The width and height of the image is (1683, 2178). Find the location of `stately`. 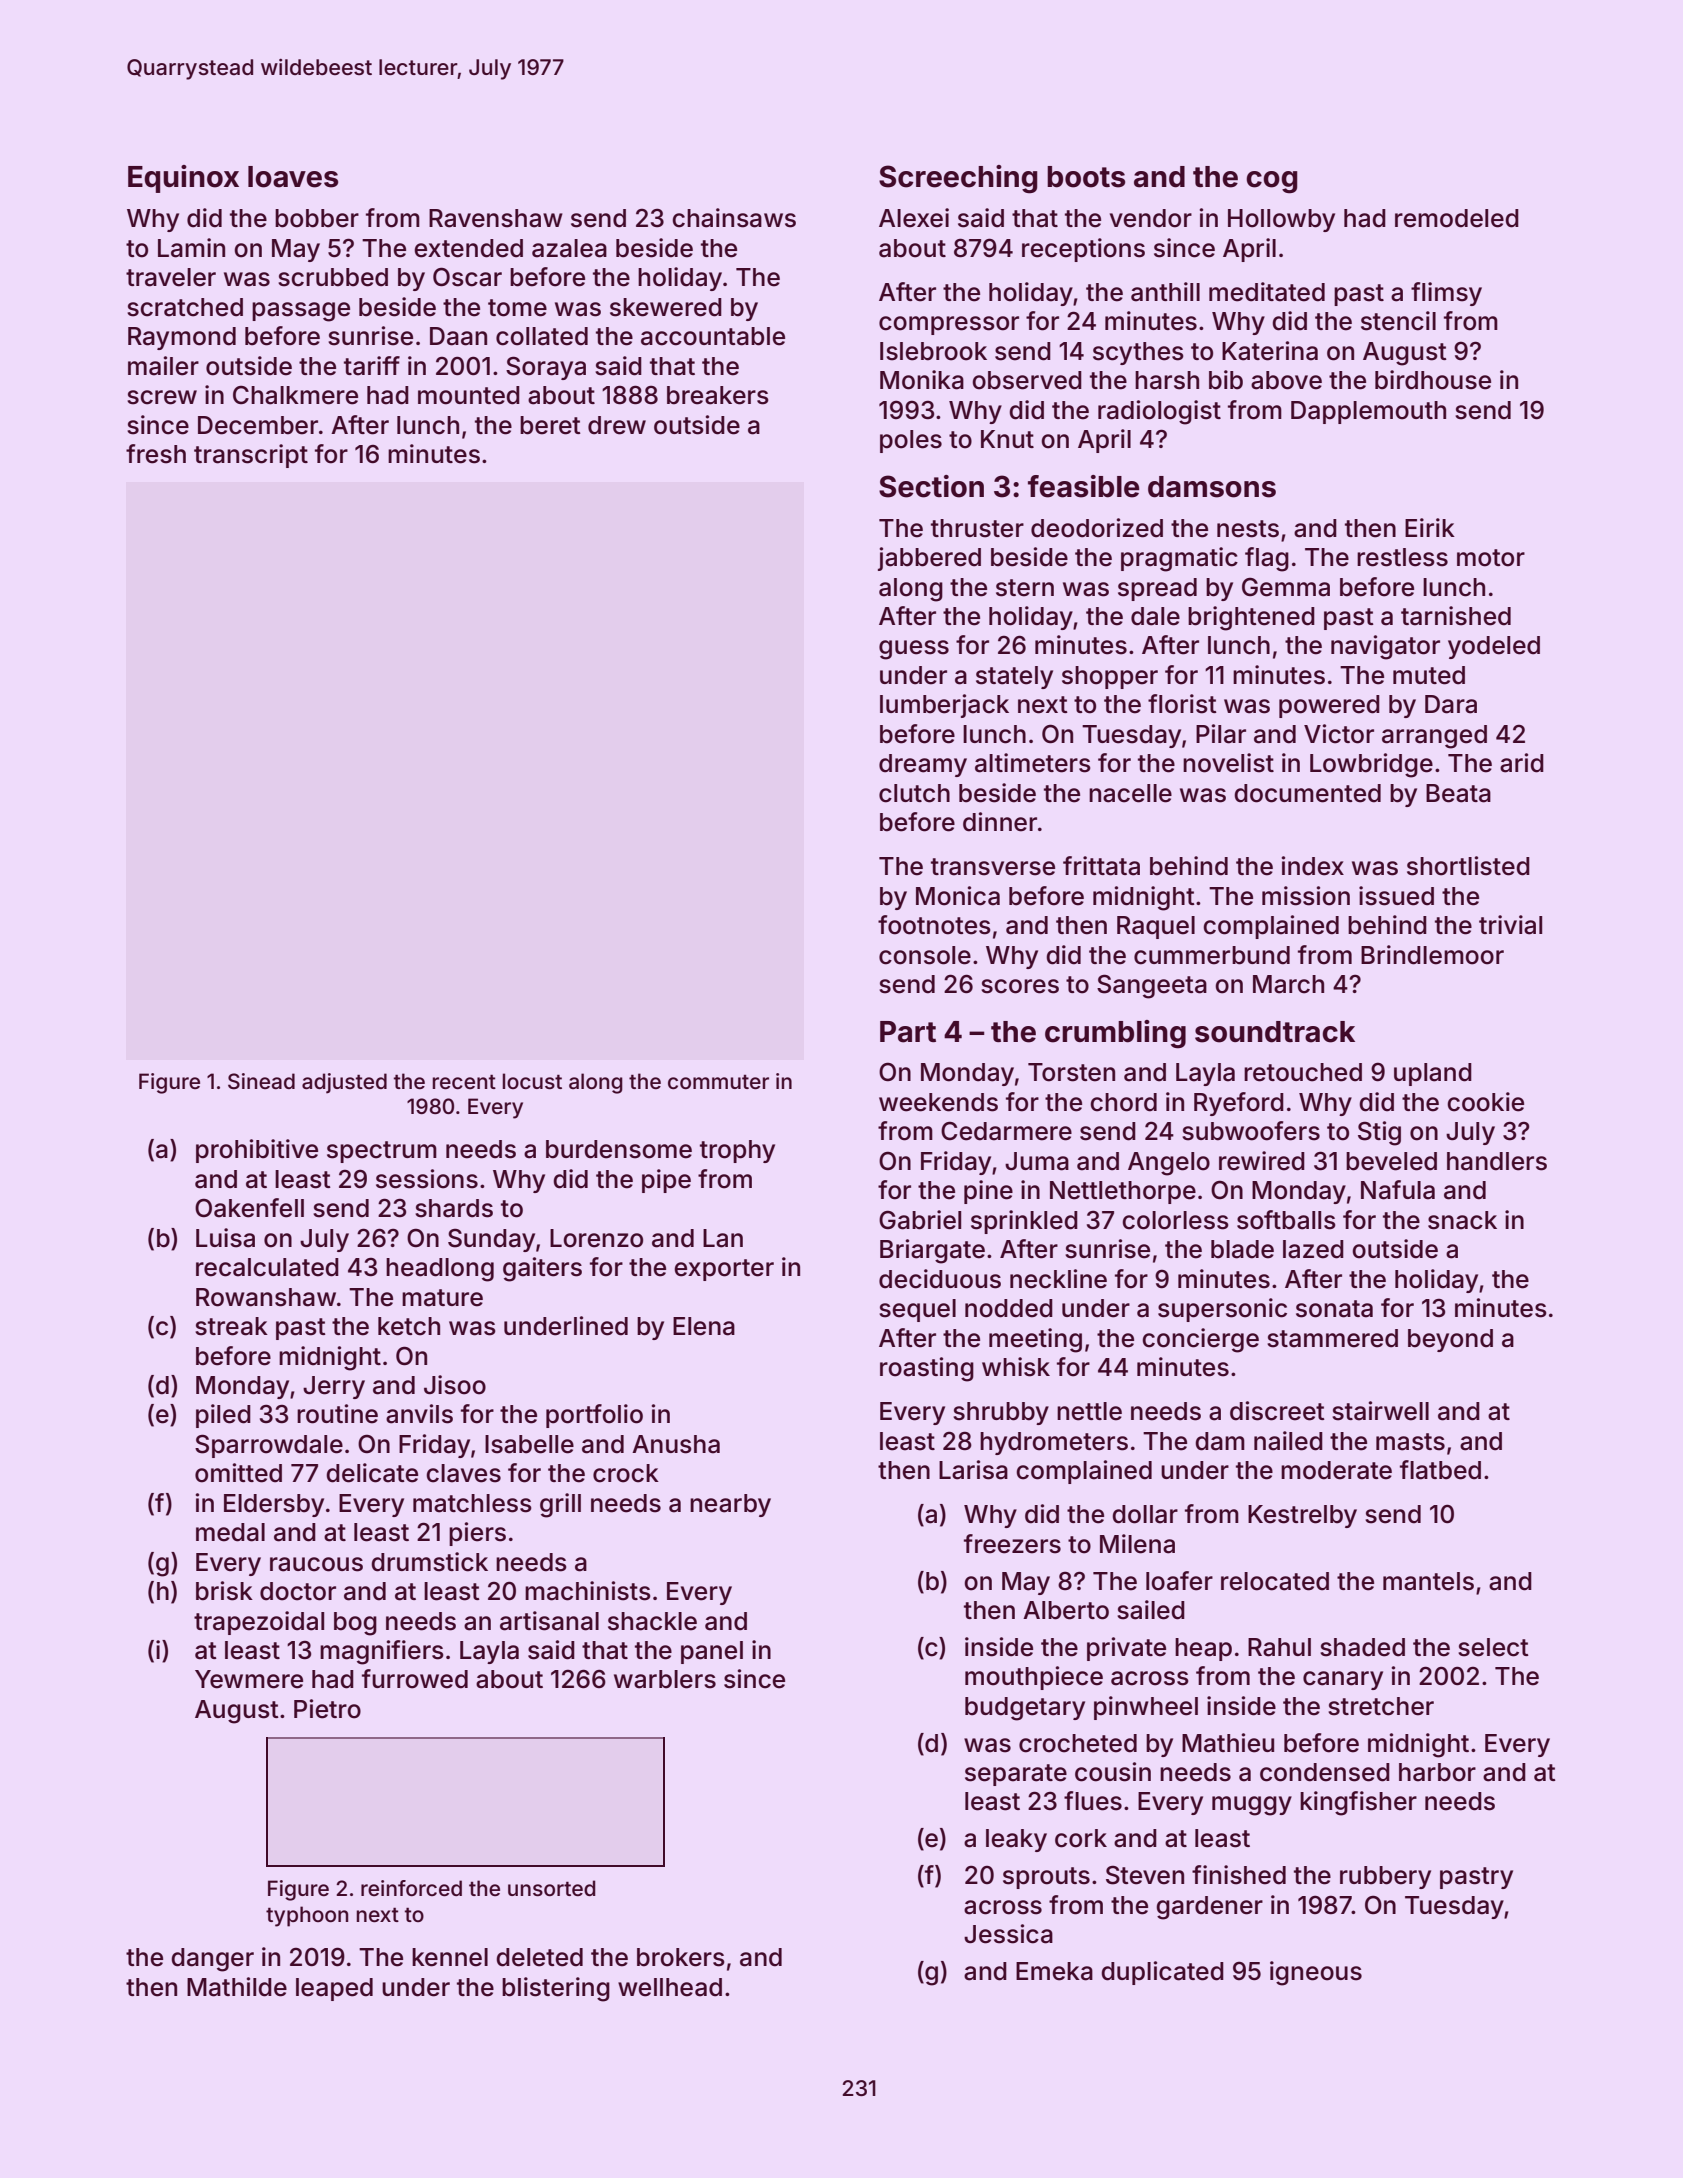

stately is located at coordinates (1014, 677).
